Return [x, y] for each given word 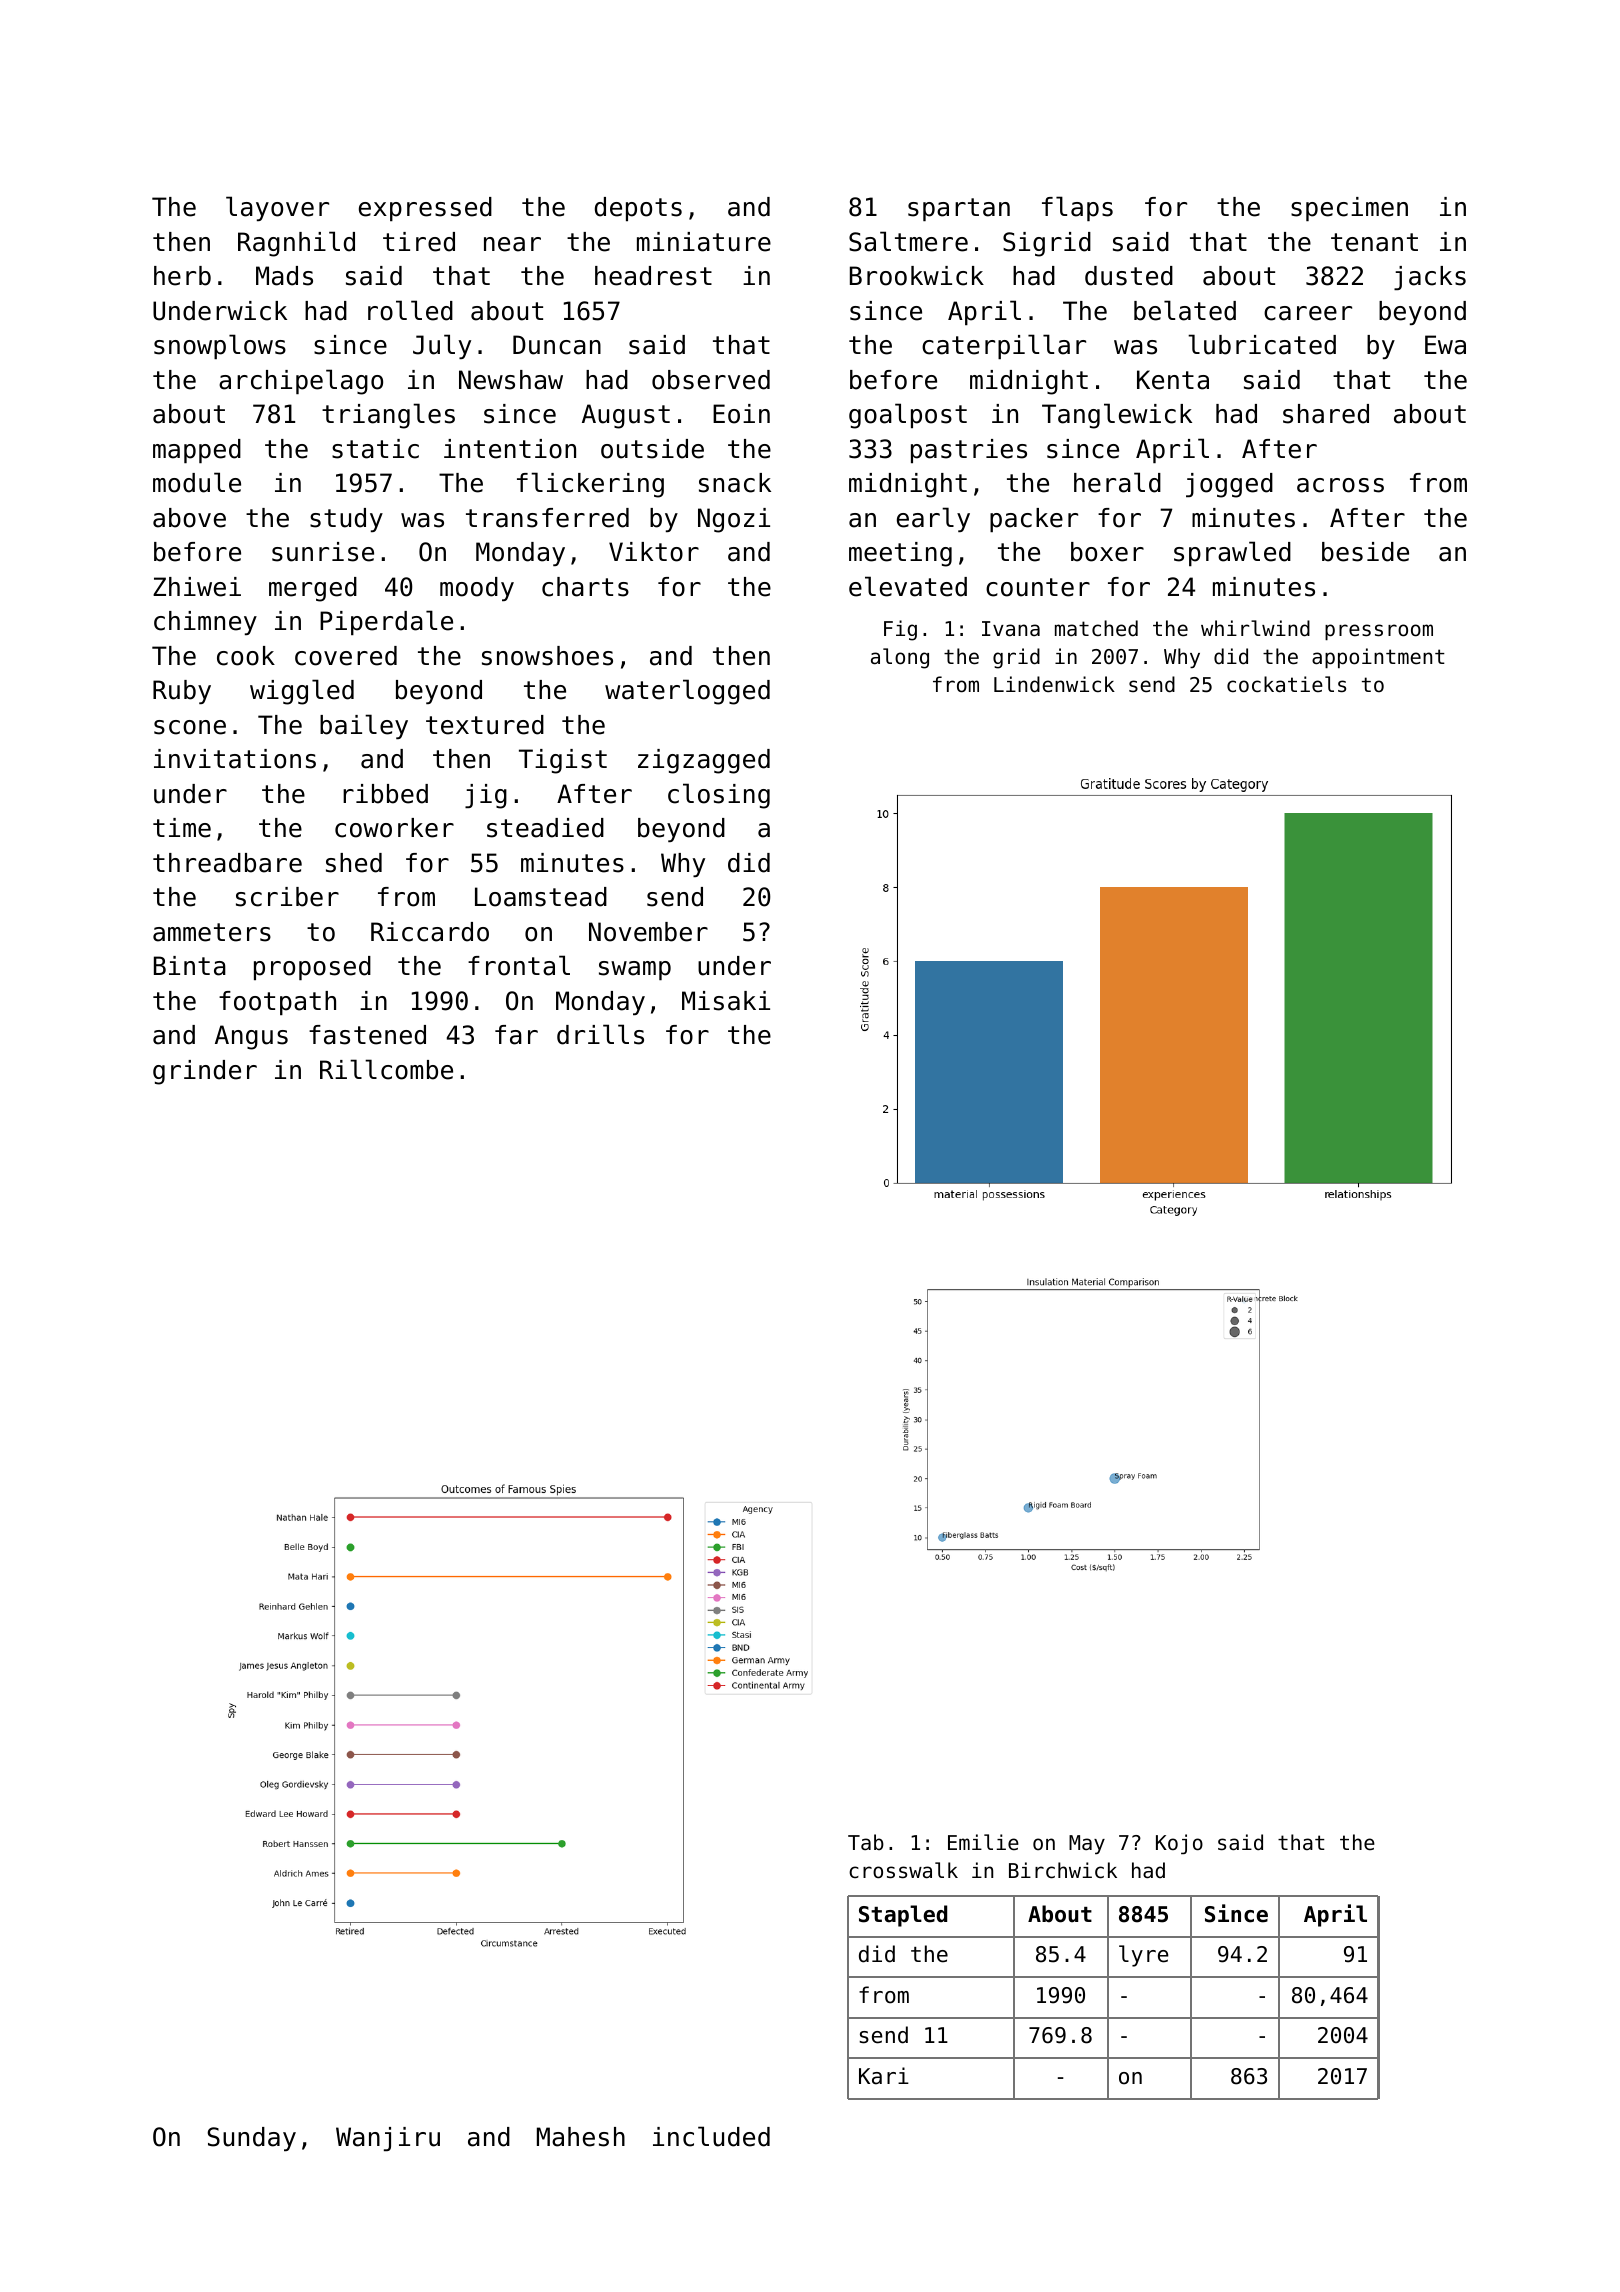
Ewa [1445, 345]
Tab [866, 1842]
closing [719, 796]
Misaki [726, 1001]
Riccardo [430, 932]
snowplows [220, 346]
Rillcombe [386, 1069]
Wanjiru [388, 2139]
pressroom [1379, 632]
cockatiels [1286, 684]
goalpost [908, 416]
